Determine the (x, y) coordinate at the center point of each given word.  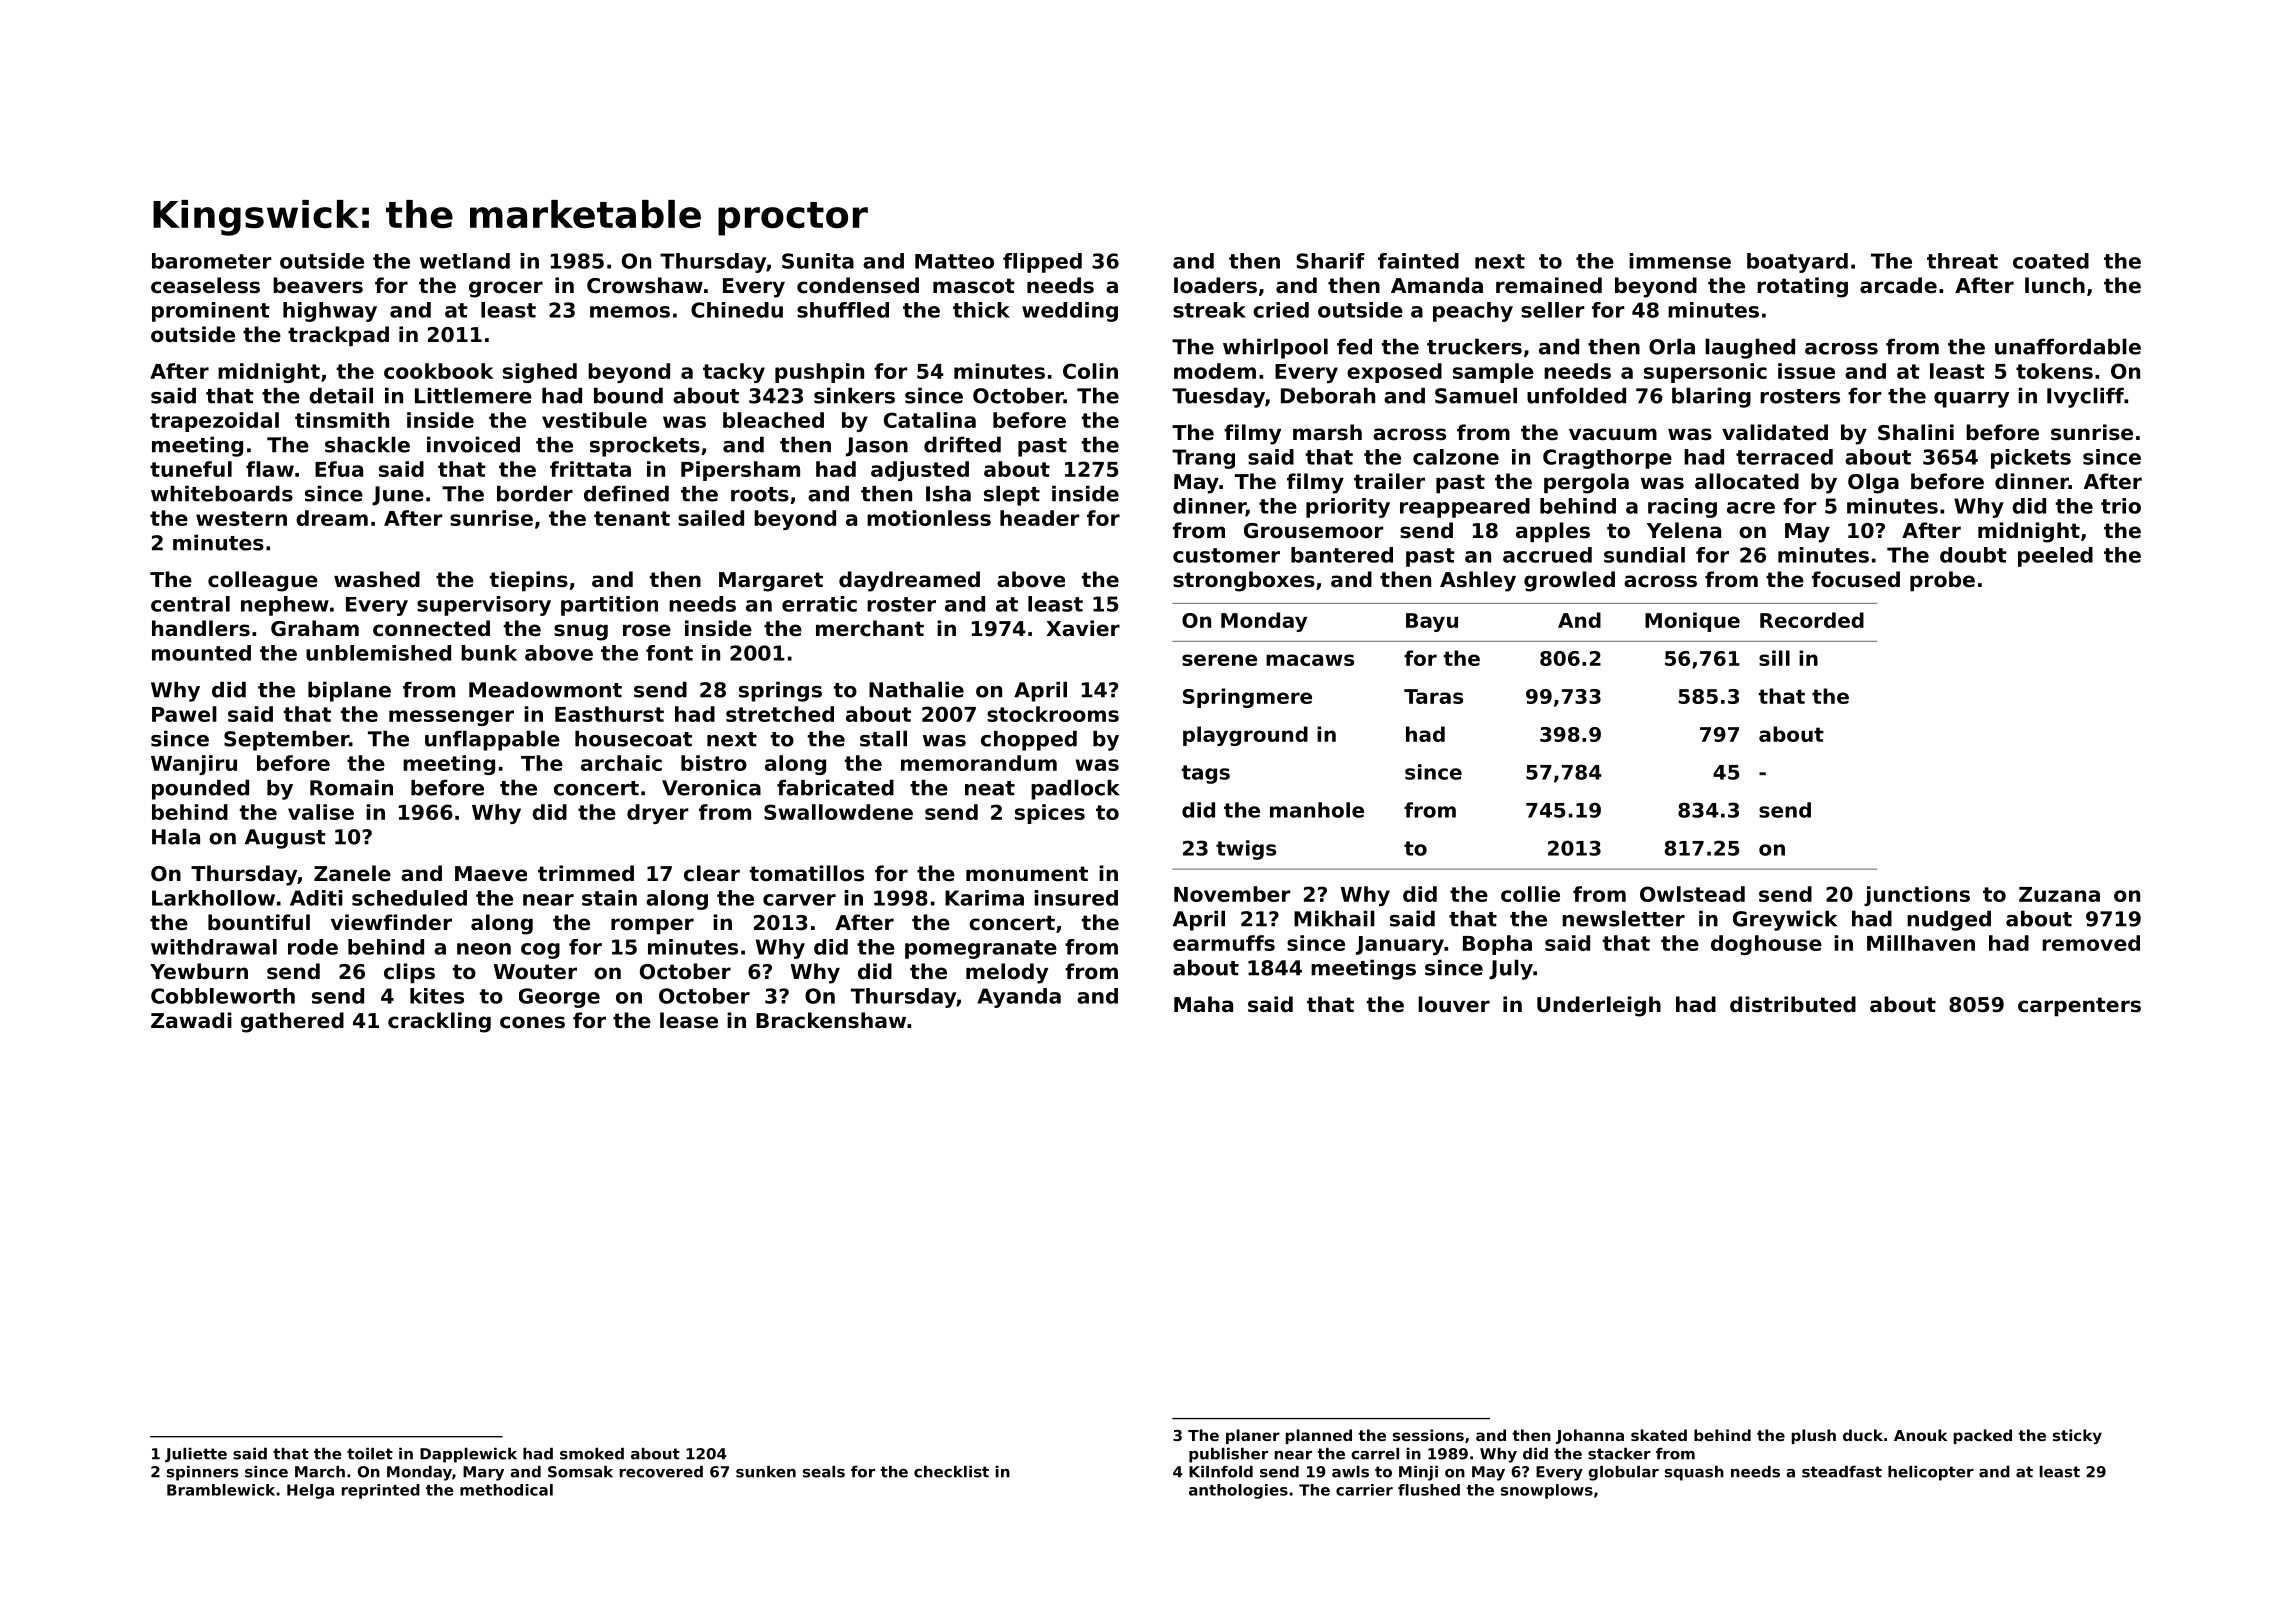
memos (630, 312)
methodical (506, 1490)
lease (689, 1020)
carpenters (2079, 1007)
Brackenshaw (831, 1020)
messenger (451, 718)
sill (1774, 658)
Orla (1672, 346)
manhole (1317, 810)
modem (1215, 371)
